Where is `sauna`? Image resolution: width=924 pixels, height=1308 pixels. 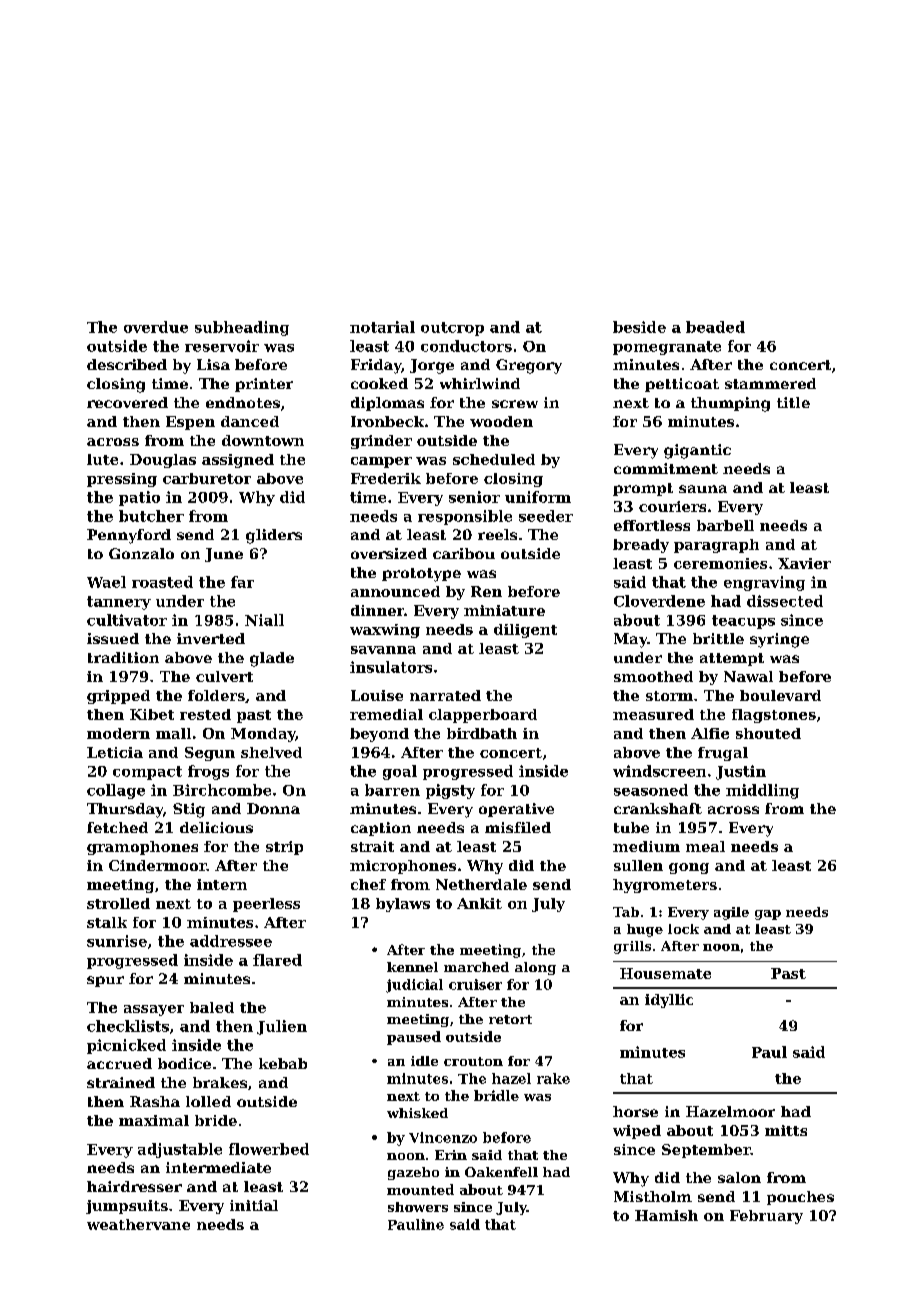 sauna is located at coordinates (703, 489).
